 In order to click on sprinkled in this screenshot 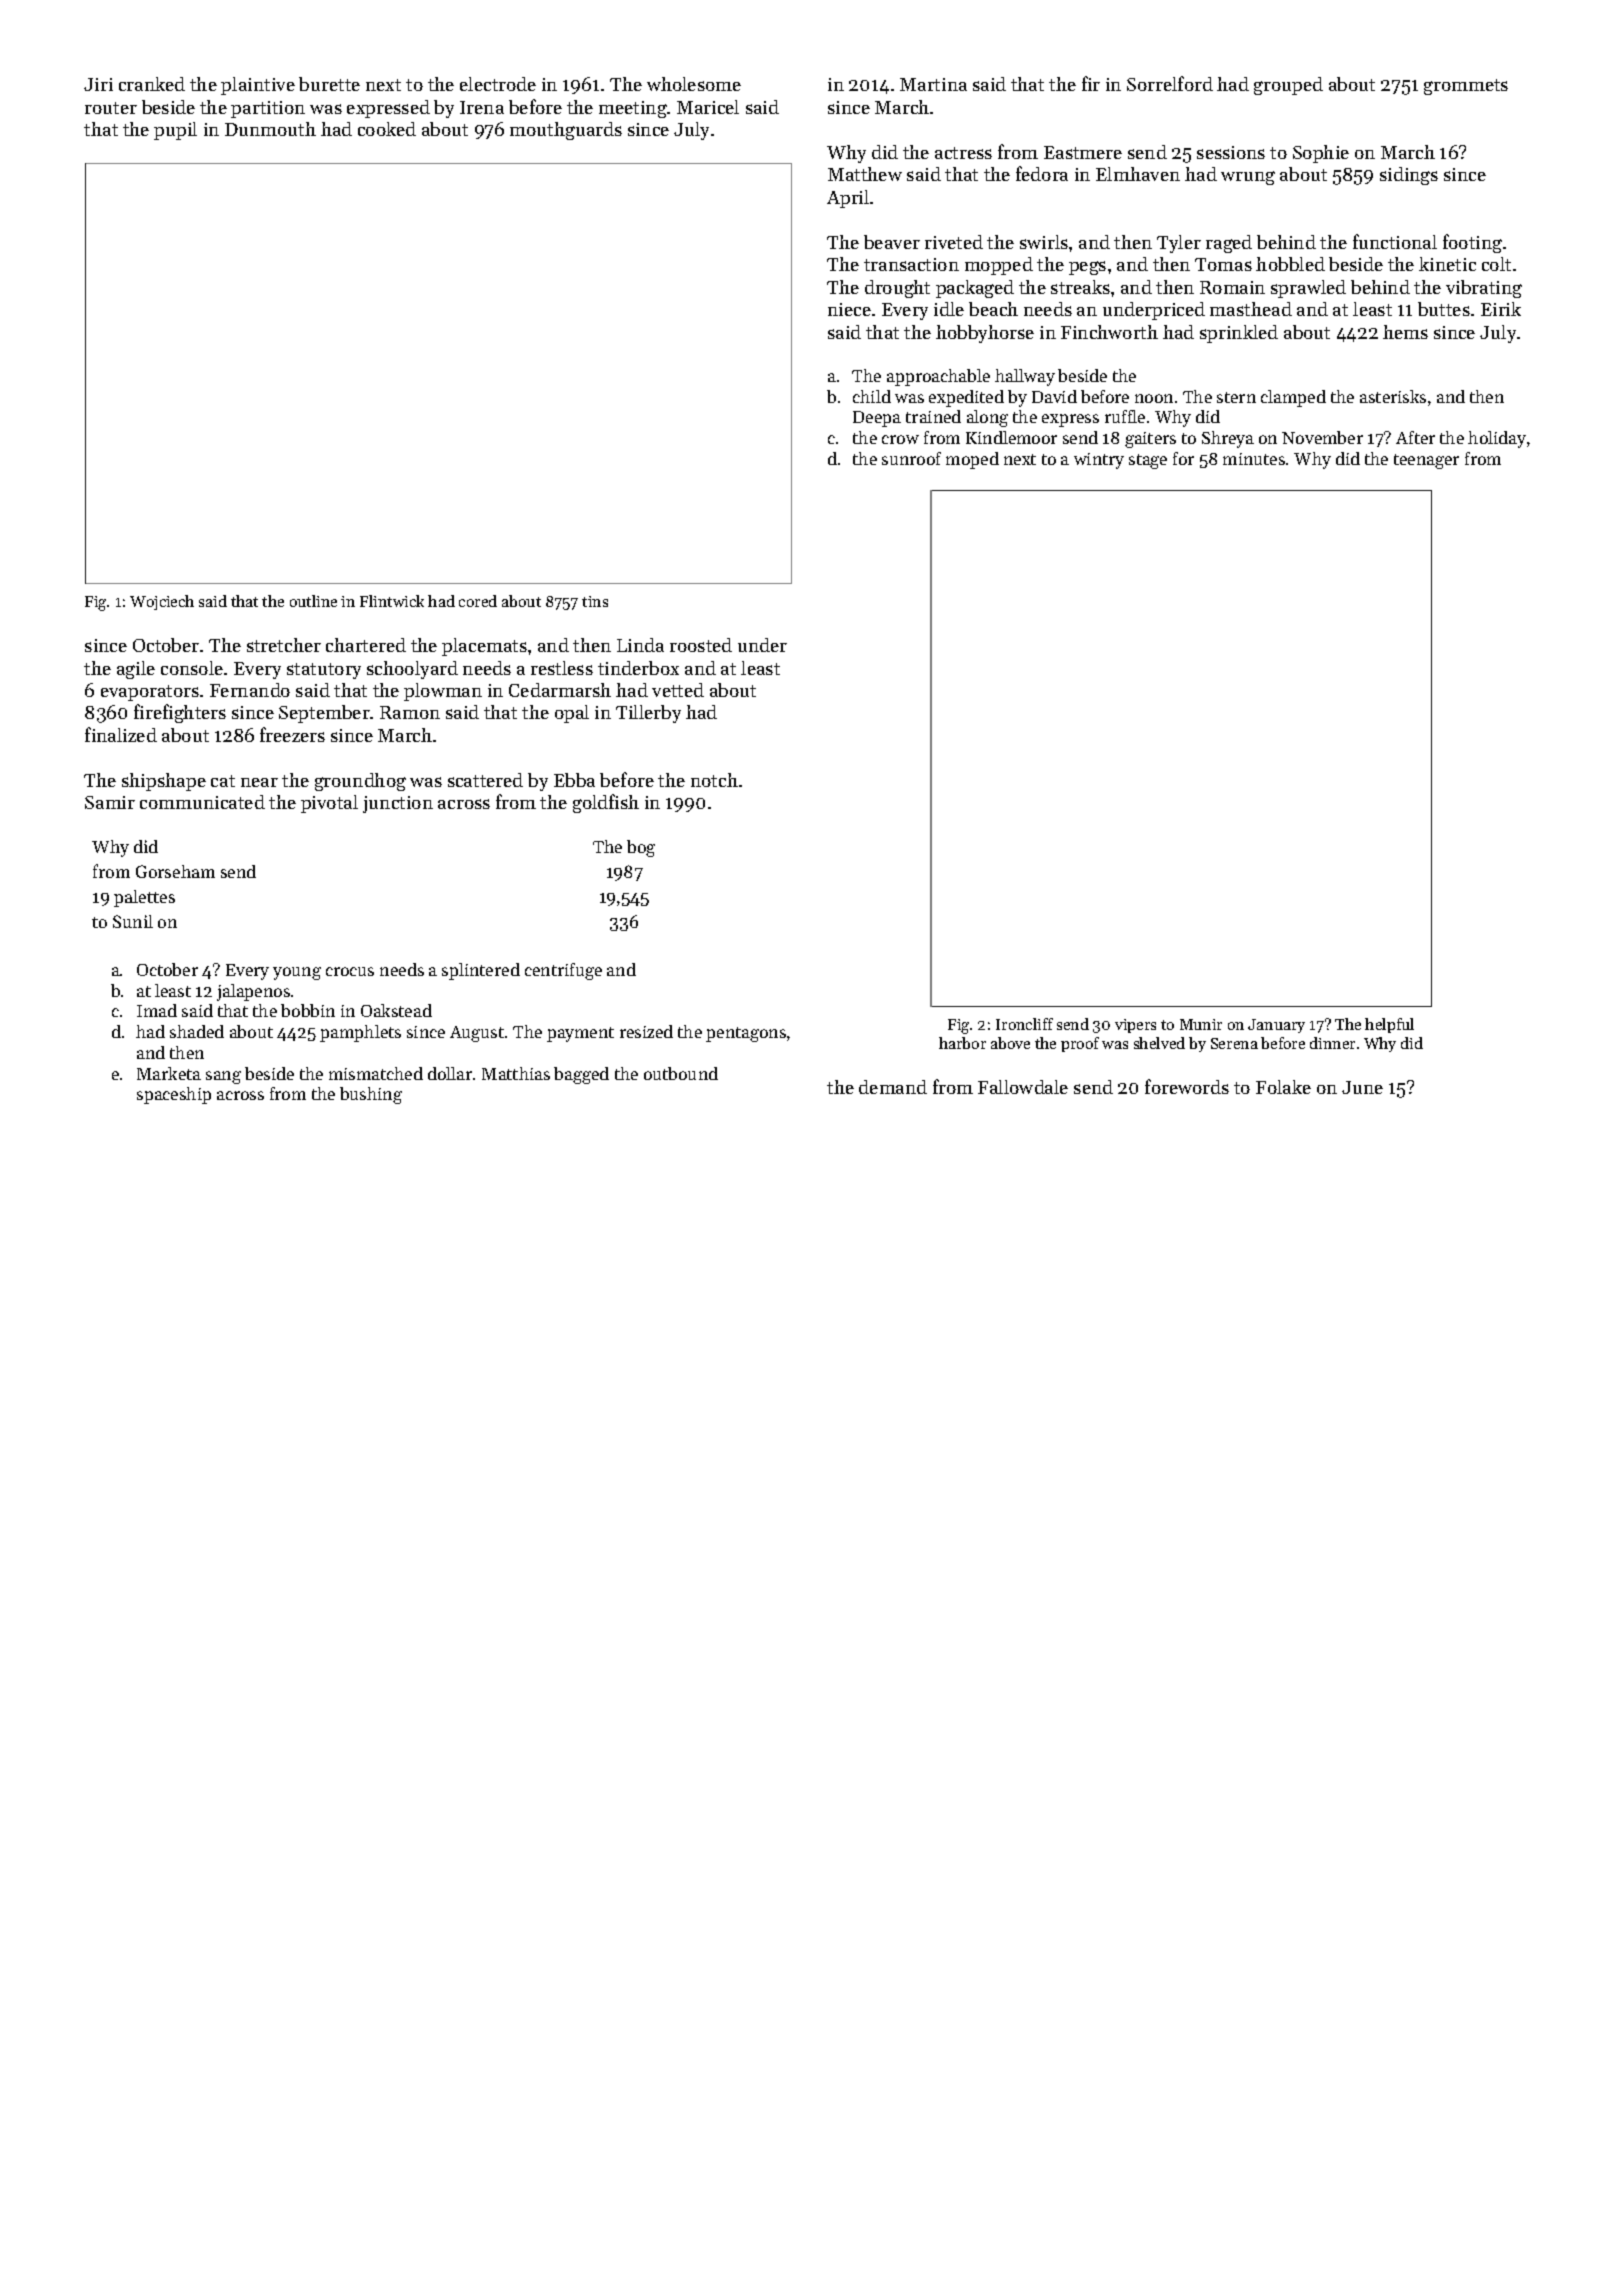, I will do `click(1239, 334)`.
